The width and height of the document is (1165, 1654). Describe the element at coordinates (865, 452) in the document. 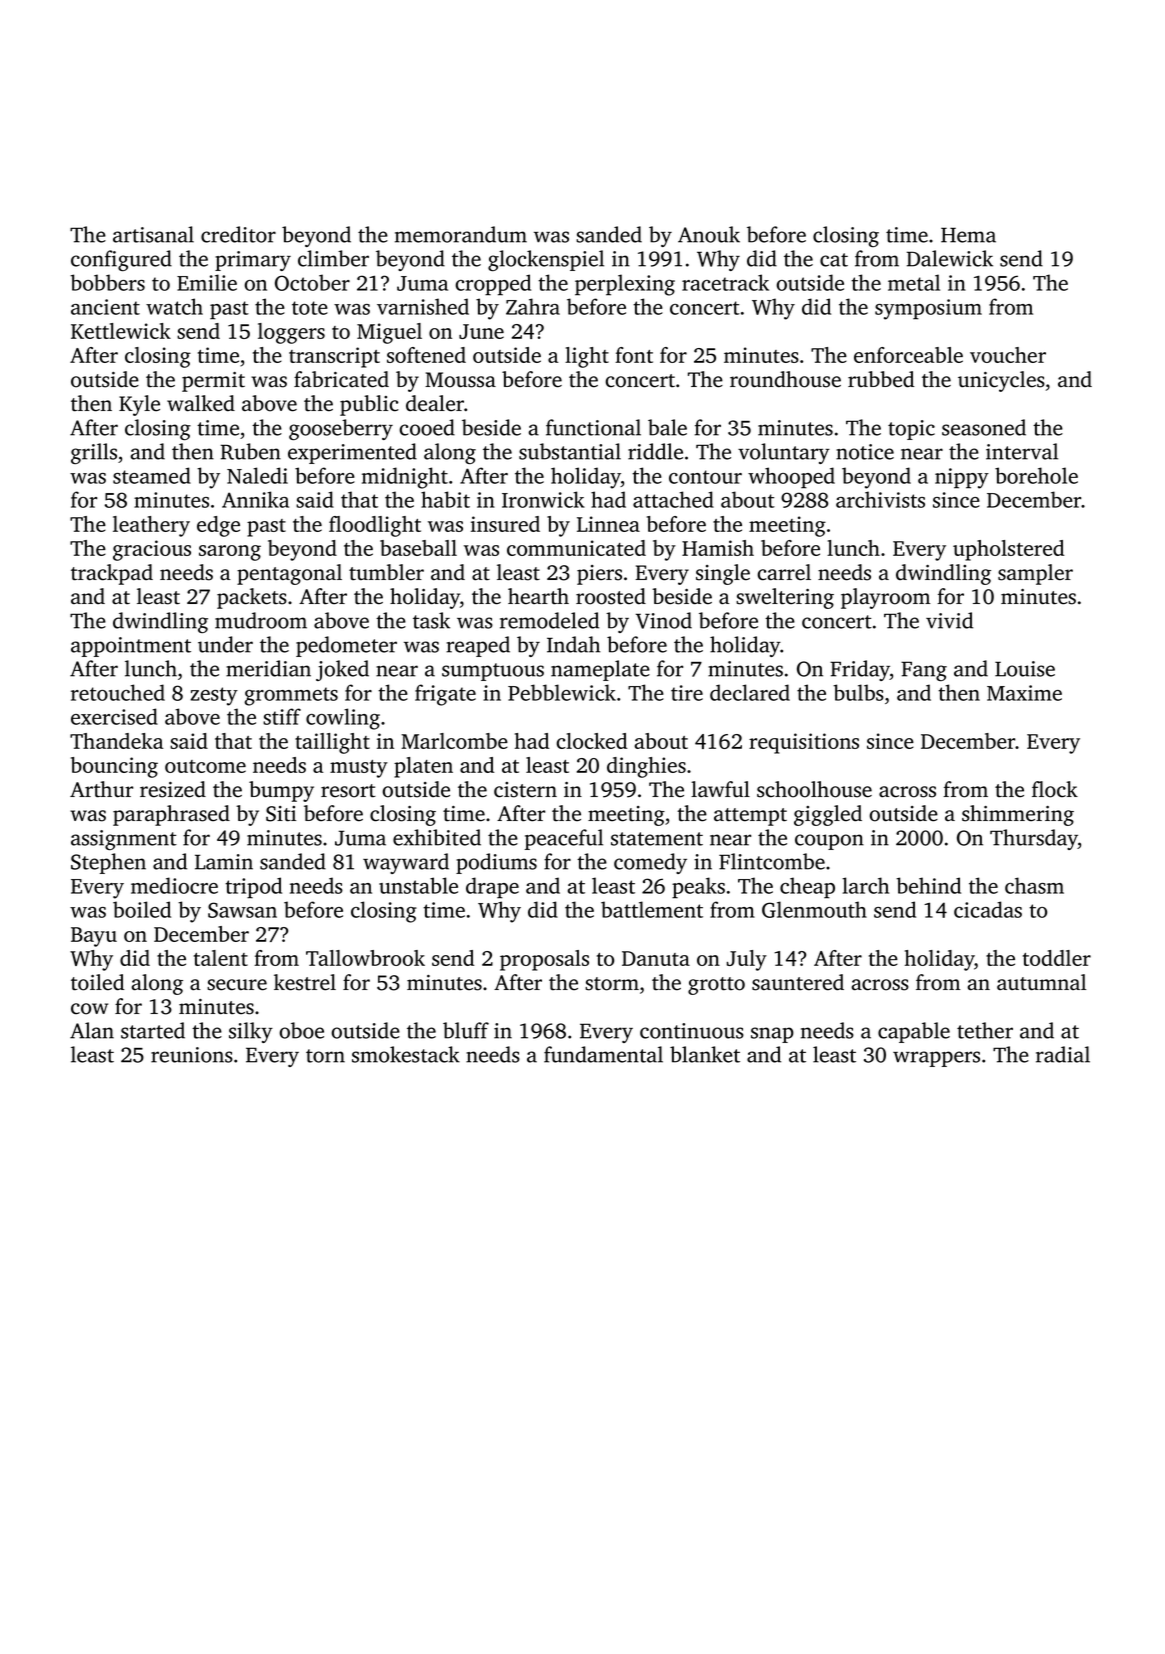

I see `notice` at that location.
